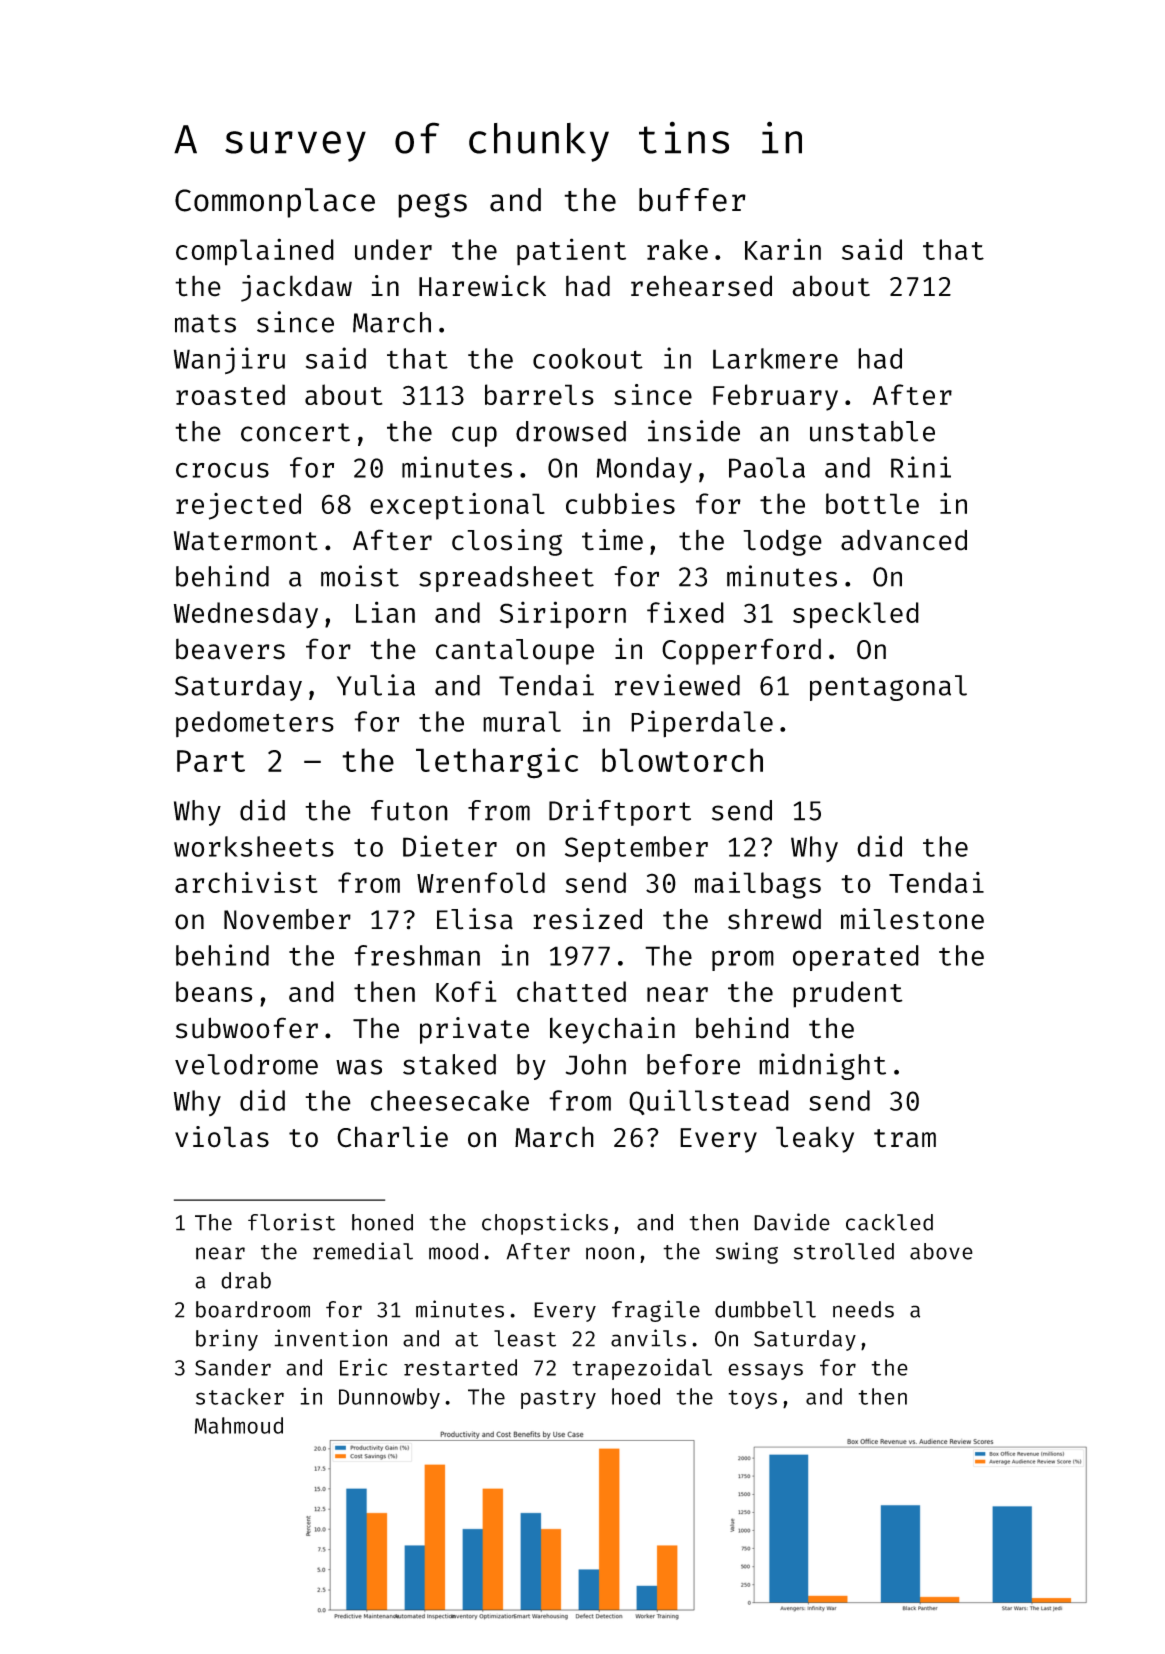  What do you see at coordinates (692, 200) in the screenshot?
I see `buffer` at bounding box center [692, 200].
